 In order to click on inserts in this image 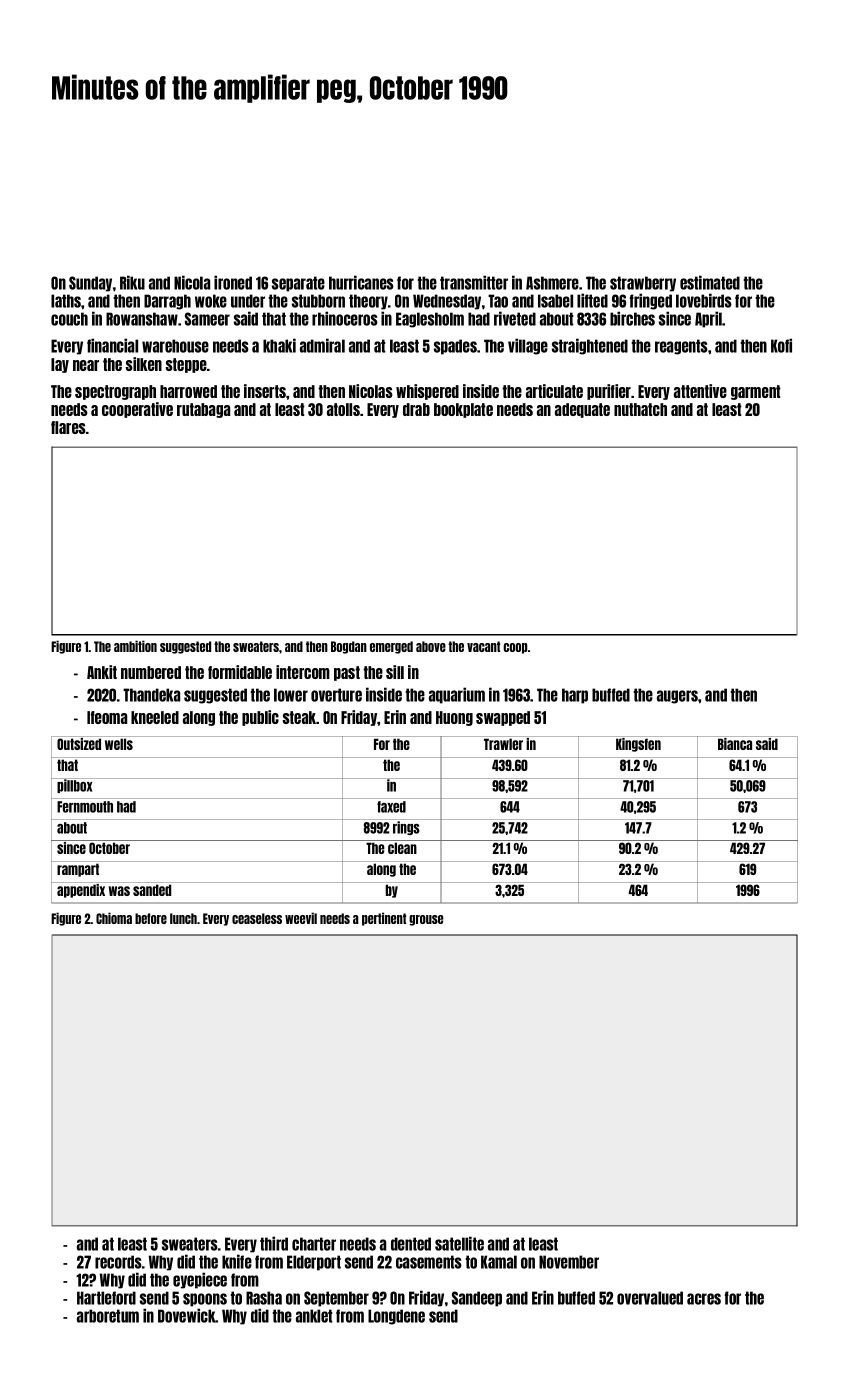, I will do `click(265, 391)`.
